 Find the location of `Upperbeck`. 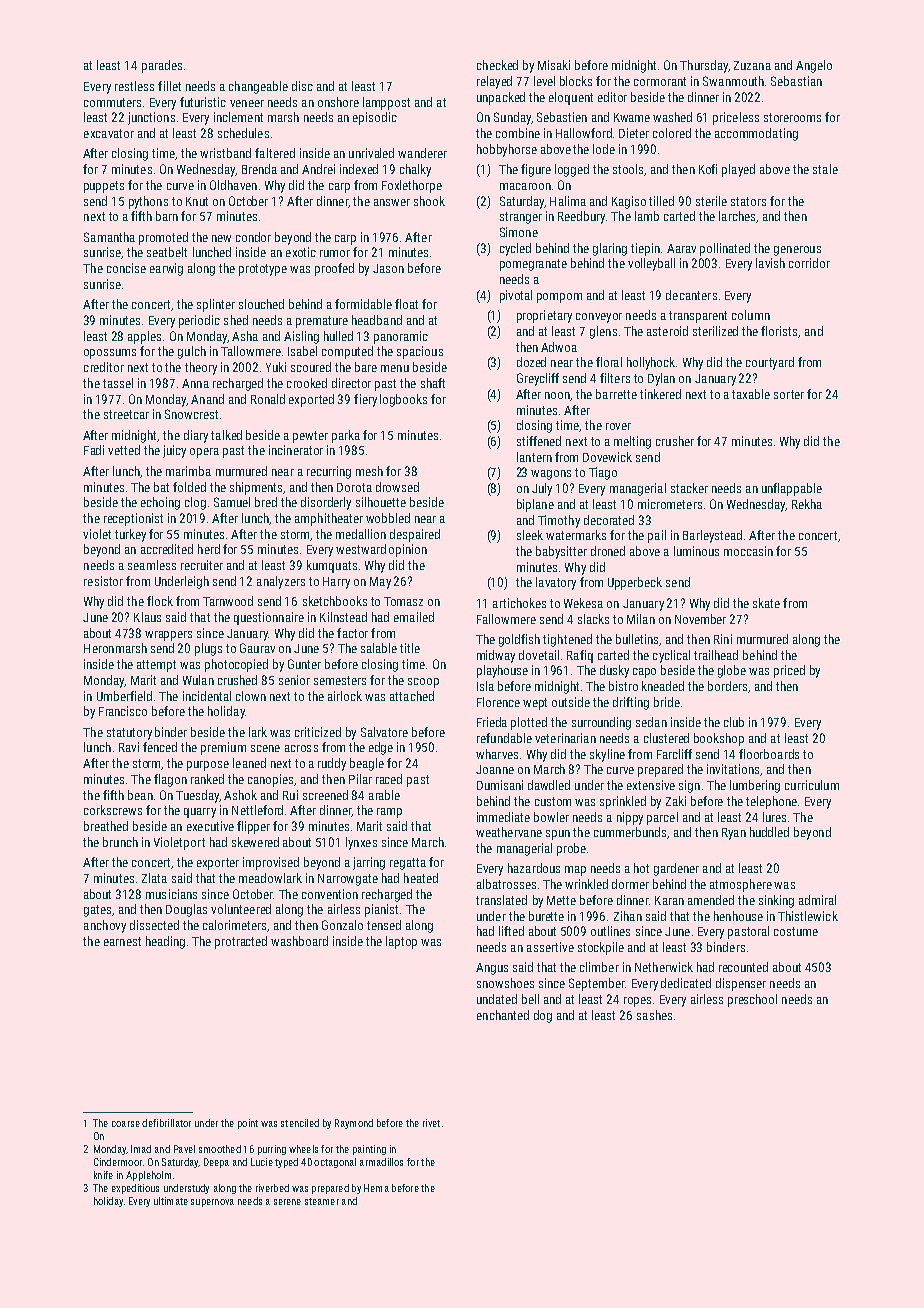

Upperbeck is located at coordinates (635, 583).
